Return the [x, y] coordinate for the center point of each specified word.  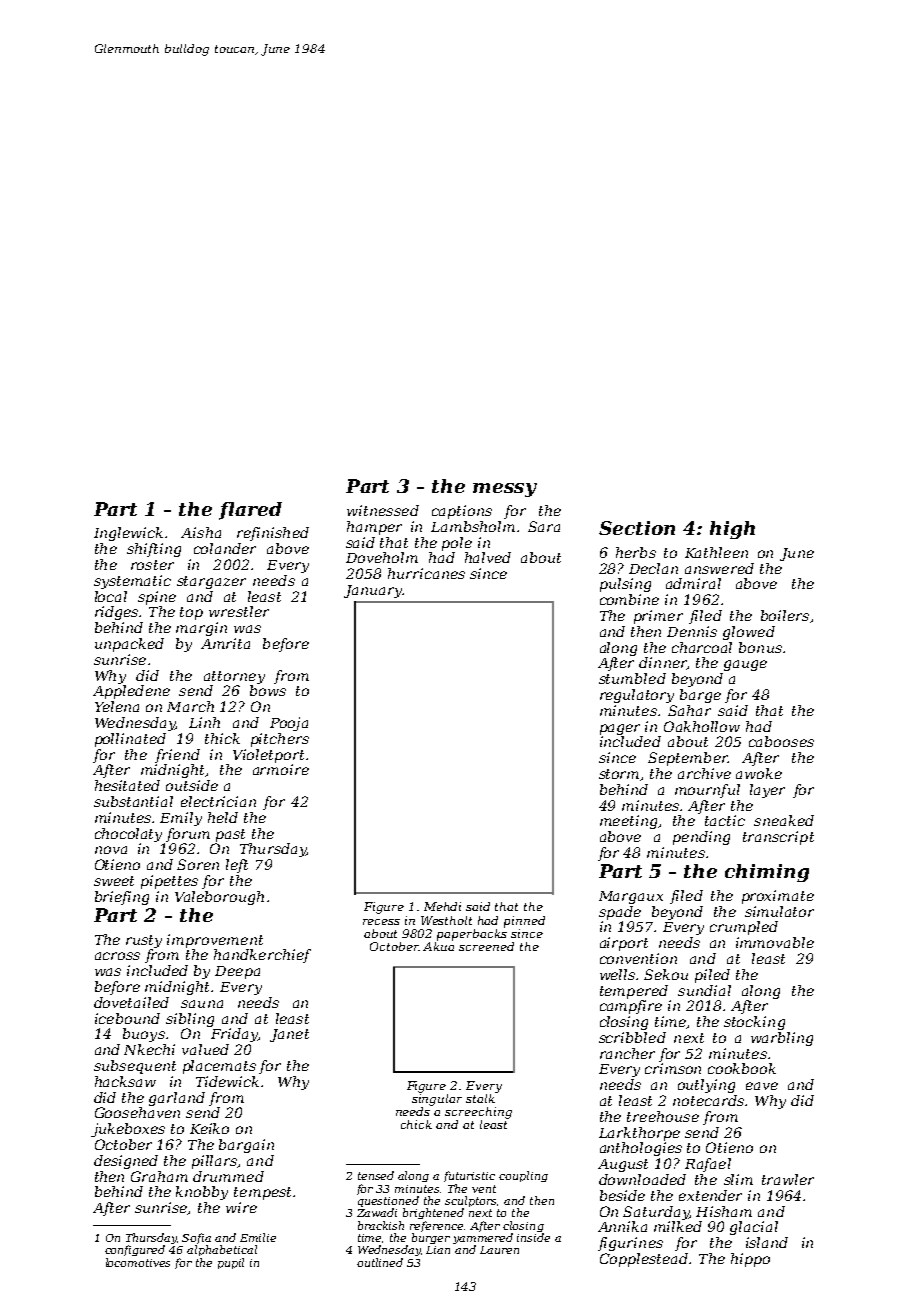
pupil [231, 1263]
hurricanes [426, 573]
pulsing [625, 585]
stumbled [632, 678]
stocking [754, 1023]
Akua [438, 946]
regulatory [637, 696]
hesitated [127, 785]
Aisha [201, 532]
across [117, 956]
